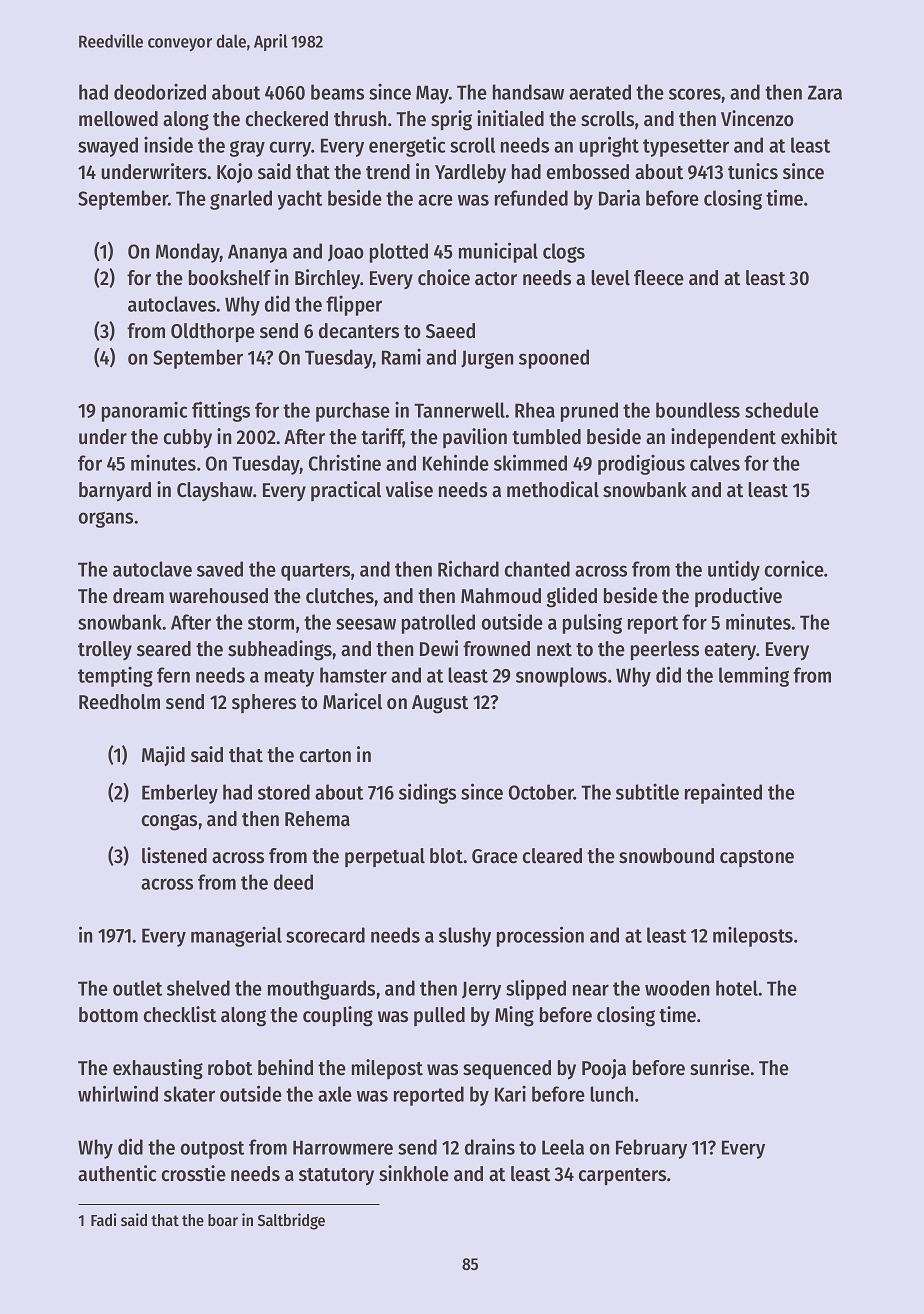 The image size is (924, 1314). What do you see at coordinates (809, 436) in the screenshot?
I see `exhibit` at bounding box center [809, 436].
